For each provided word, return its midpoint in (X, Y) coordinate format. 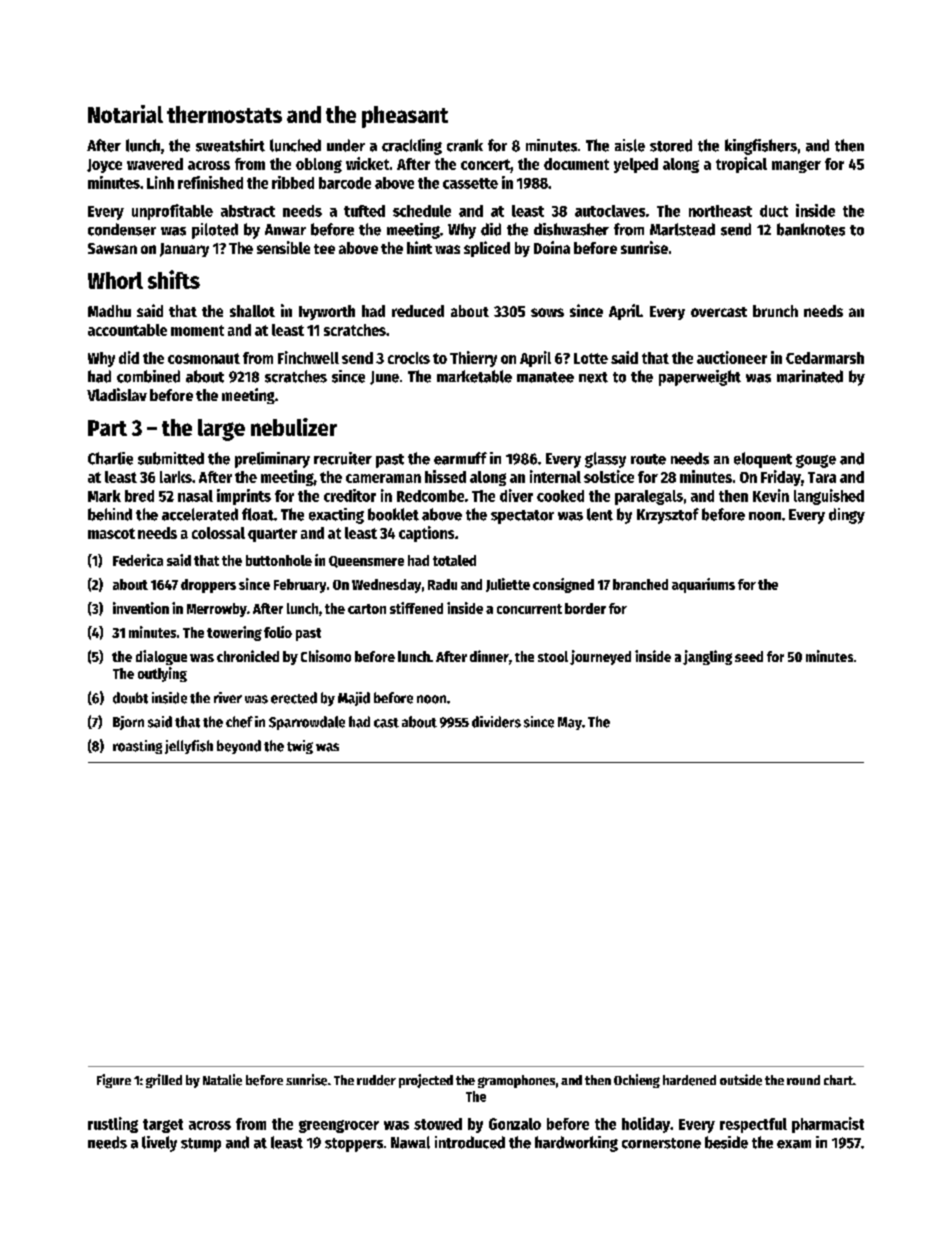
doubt (130, 698)
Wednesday (386, 586)
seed (749, 656)
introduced (470, 1142)
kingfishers (761, 147)
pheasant (405, 117)
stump (201, 1145)
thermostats (224, 114)
